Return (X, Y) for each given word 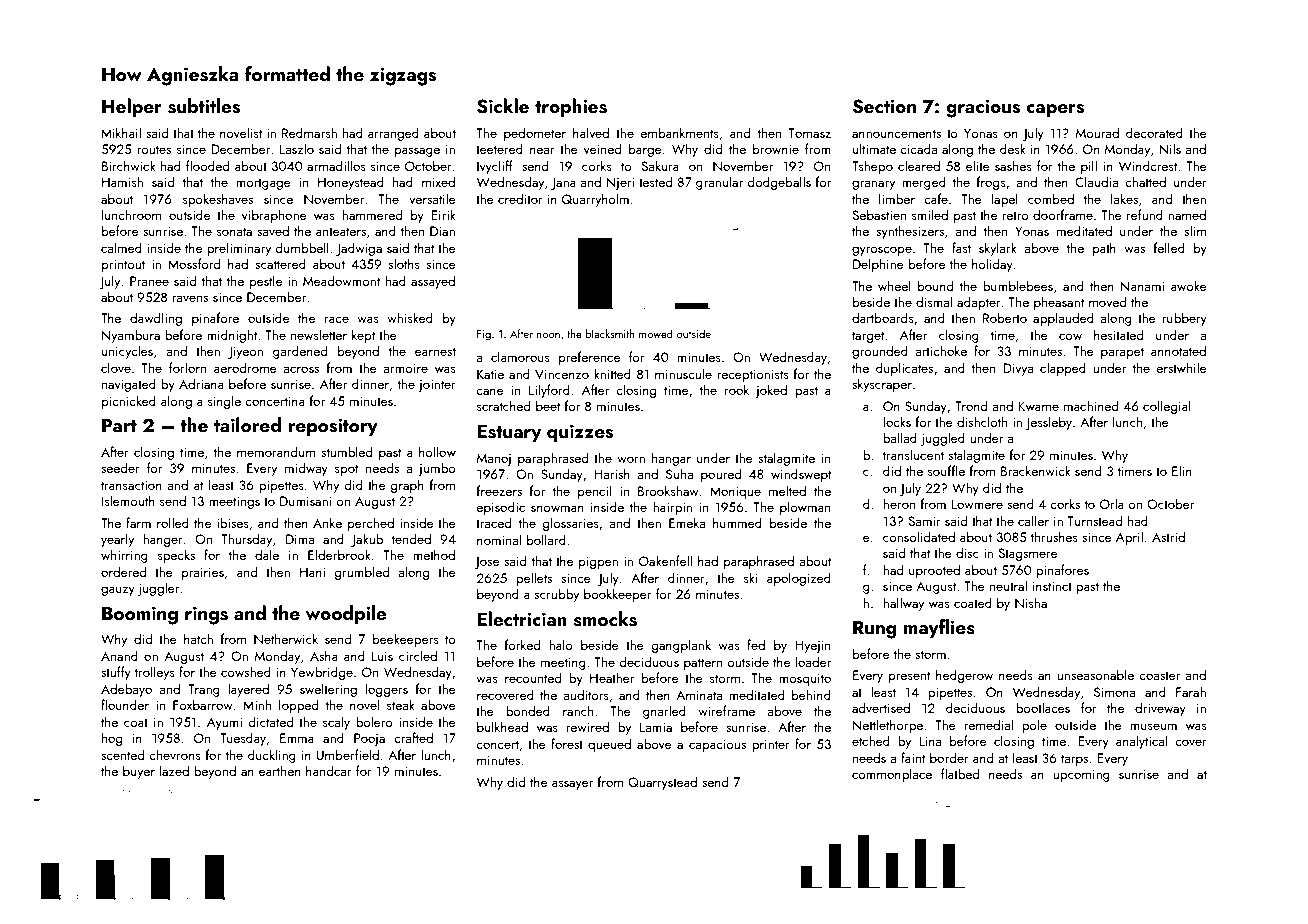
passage (417, 152)
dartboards (883, 317)
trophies (571, 107)
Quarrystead (662, 783)
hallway (903, 604)
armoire (405, 368)
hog (112, 739)
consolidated (919, 536)
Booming (140, 615)
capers (1055, 110)
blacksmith (610, 333)
